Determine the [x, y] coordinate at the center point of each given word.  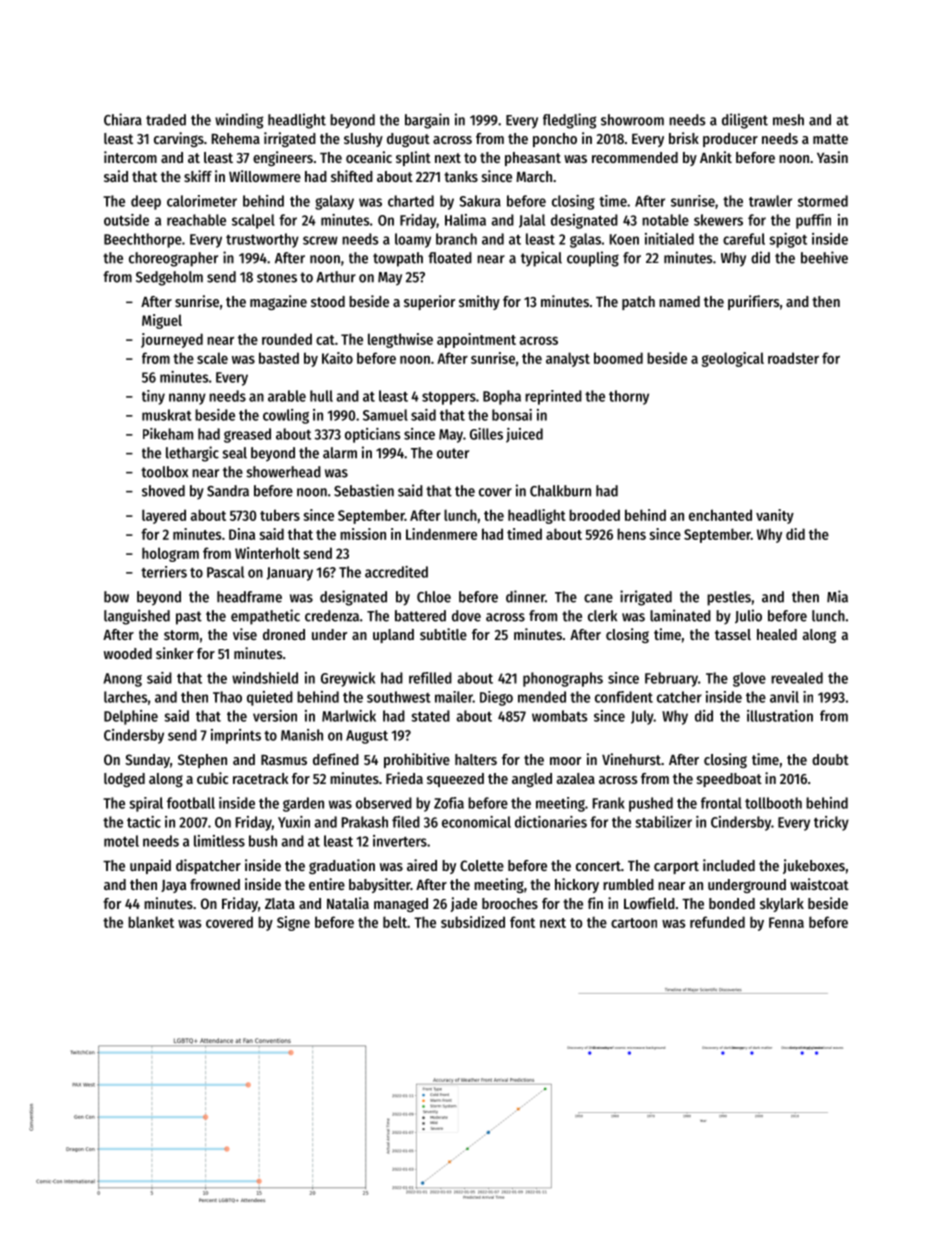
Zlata [280, 903]
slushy [363, 140]
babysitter [379, 885]
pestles [729, 598]
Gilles [486, 434]
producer [730, 140]
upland [393, 636]
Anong [122, 680]
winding [239, 121]
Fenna [786, 922]
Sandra [228, 491]
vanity [775, 516]
